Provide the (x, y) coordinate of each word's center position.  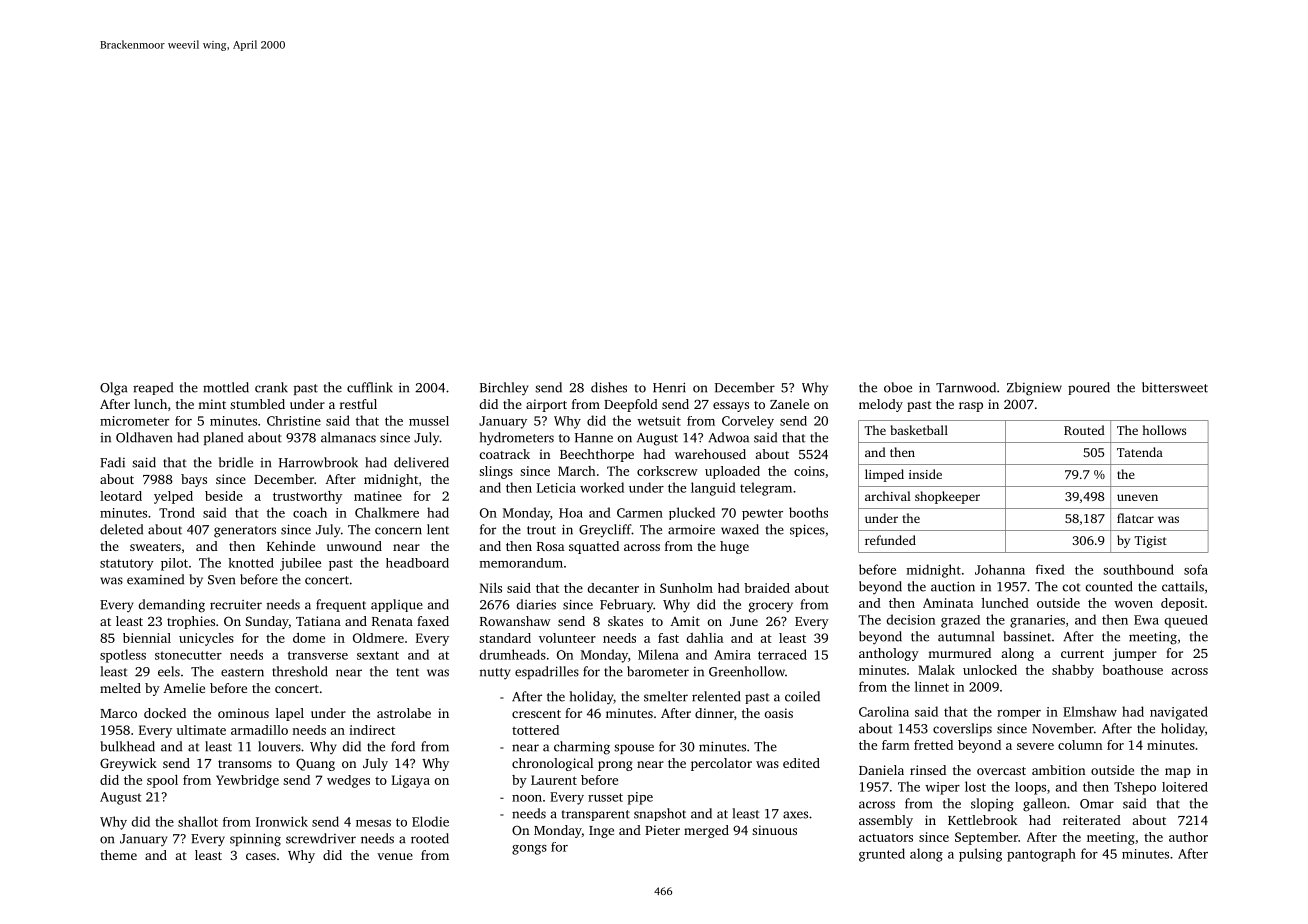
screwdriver (321, 838)
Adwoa (728, 437)
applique (397, 605)
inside (925, 474)
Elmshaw (1090, 711)
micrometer (134, 421)
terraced (782, 654)
